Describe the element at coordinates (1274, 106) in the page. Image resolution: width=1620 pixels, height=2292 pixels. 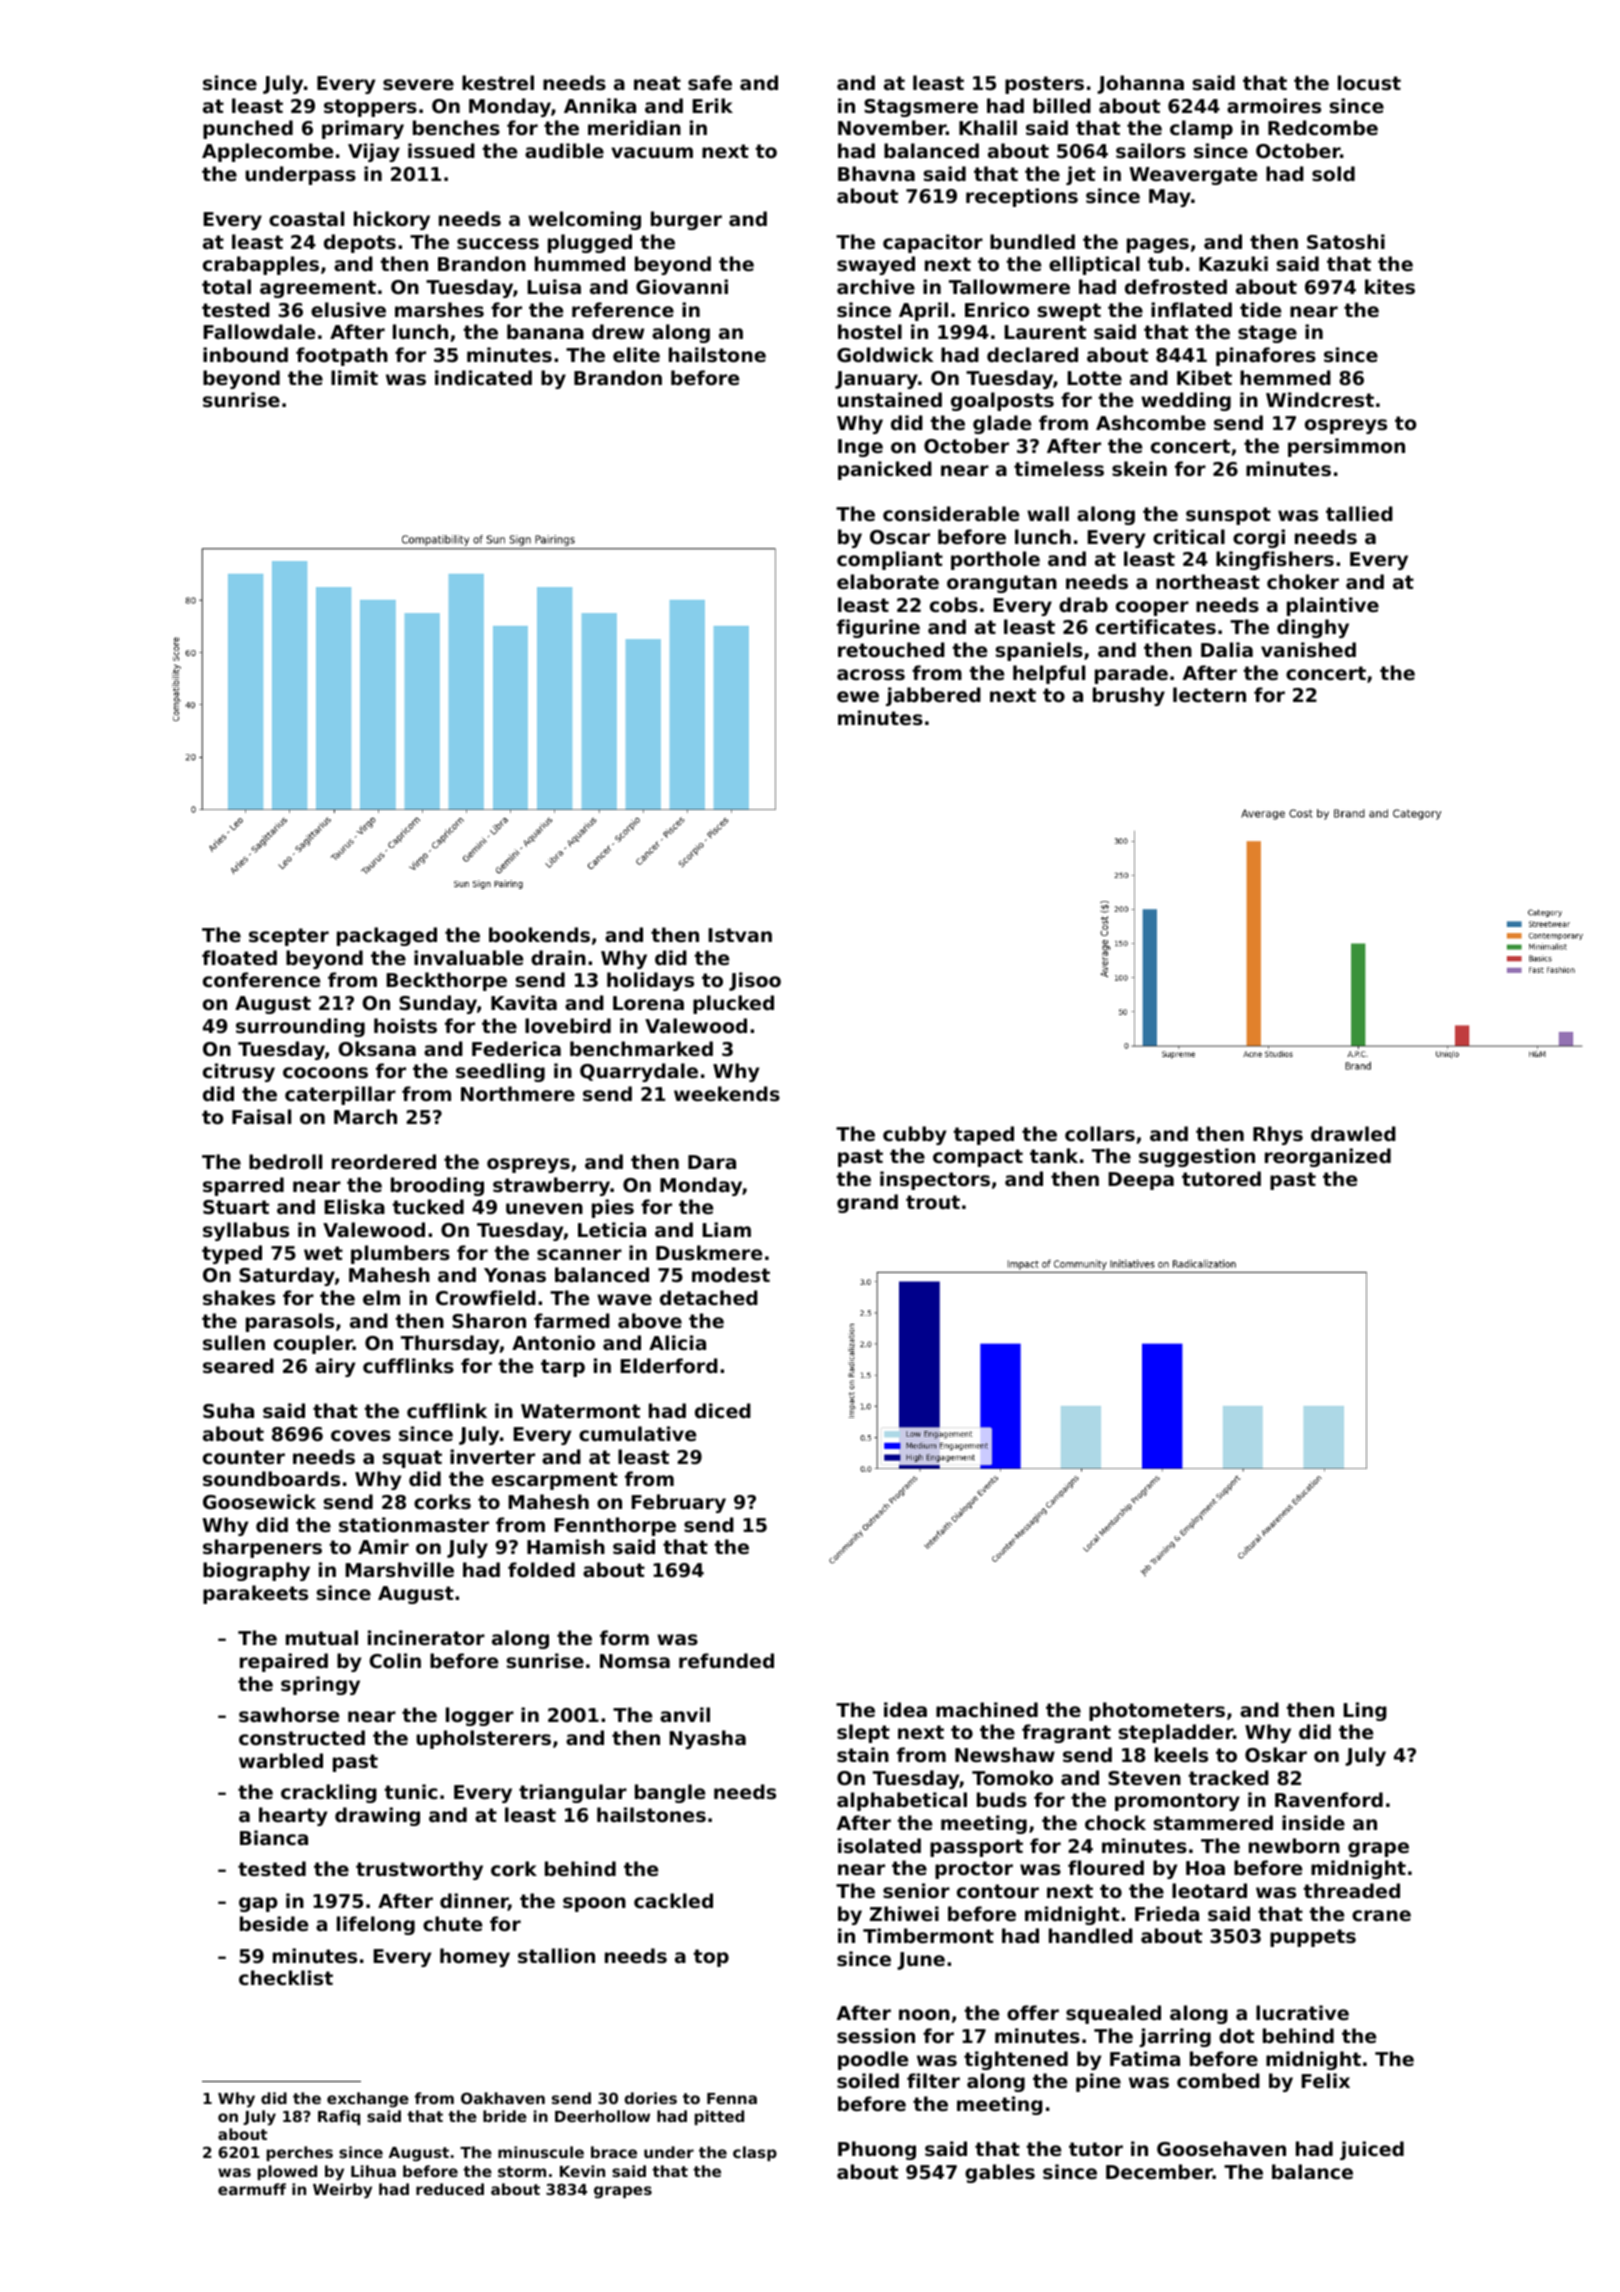
I see `armoires` at that location.
